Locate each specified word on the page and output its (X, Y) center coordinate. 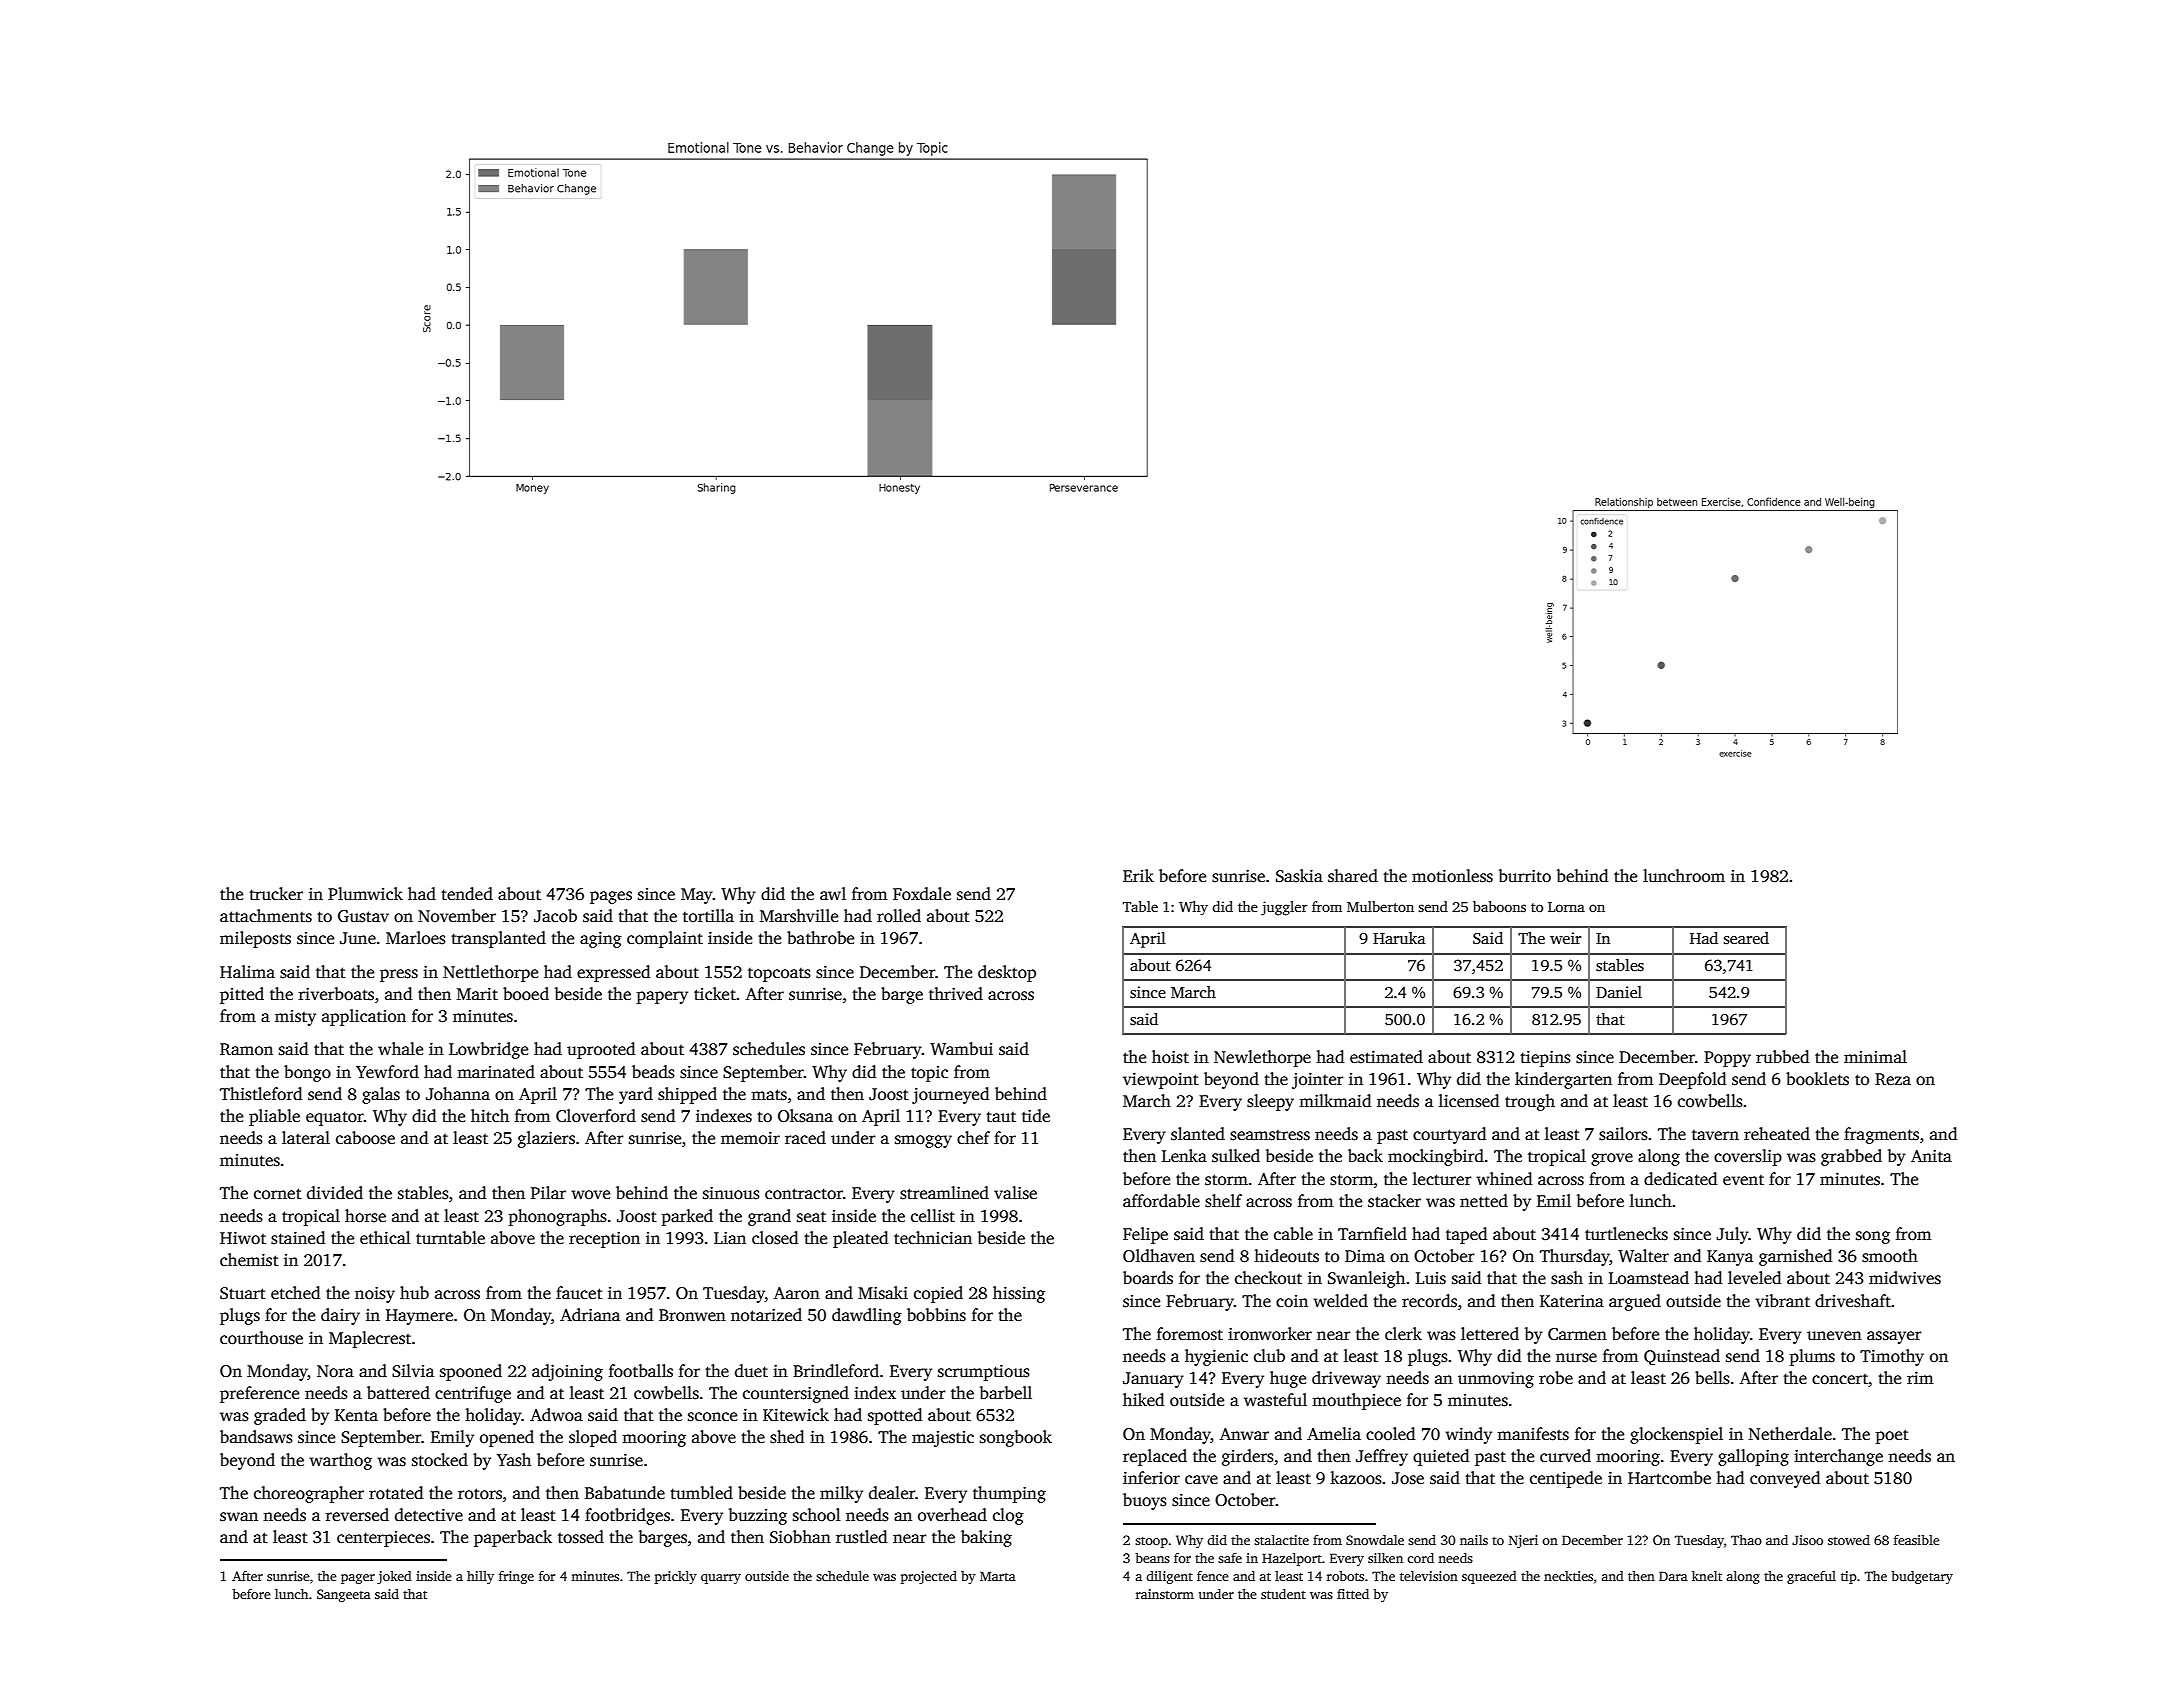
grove (1612, 1159)
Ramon (246, 1049)
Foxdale (922, 894)
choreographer (309, 1494)
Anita (1931, 1155)
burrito (1525, 876)
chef (973, 1138)
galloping (1753, 1457)
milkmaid (1335, 1100)
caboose (365, 1138)
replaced (1155, 1457)
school (817, 1515)
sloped (593, 1438)
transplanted (498, 939)
